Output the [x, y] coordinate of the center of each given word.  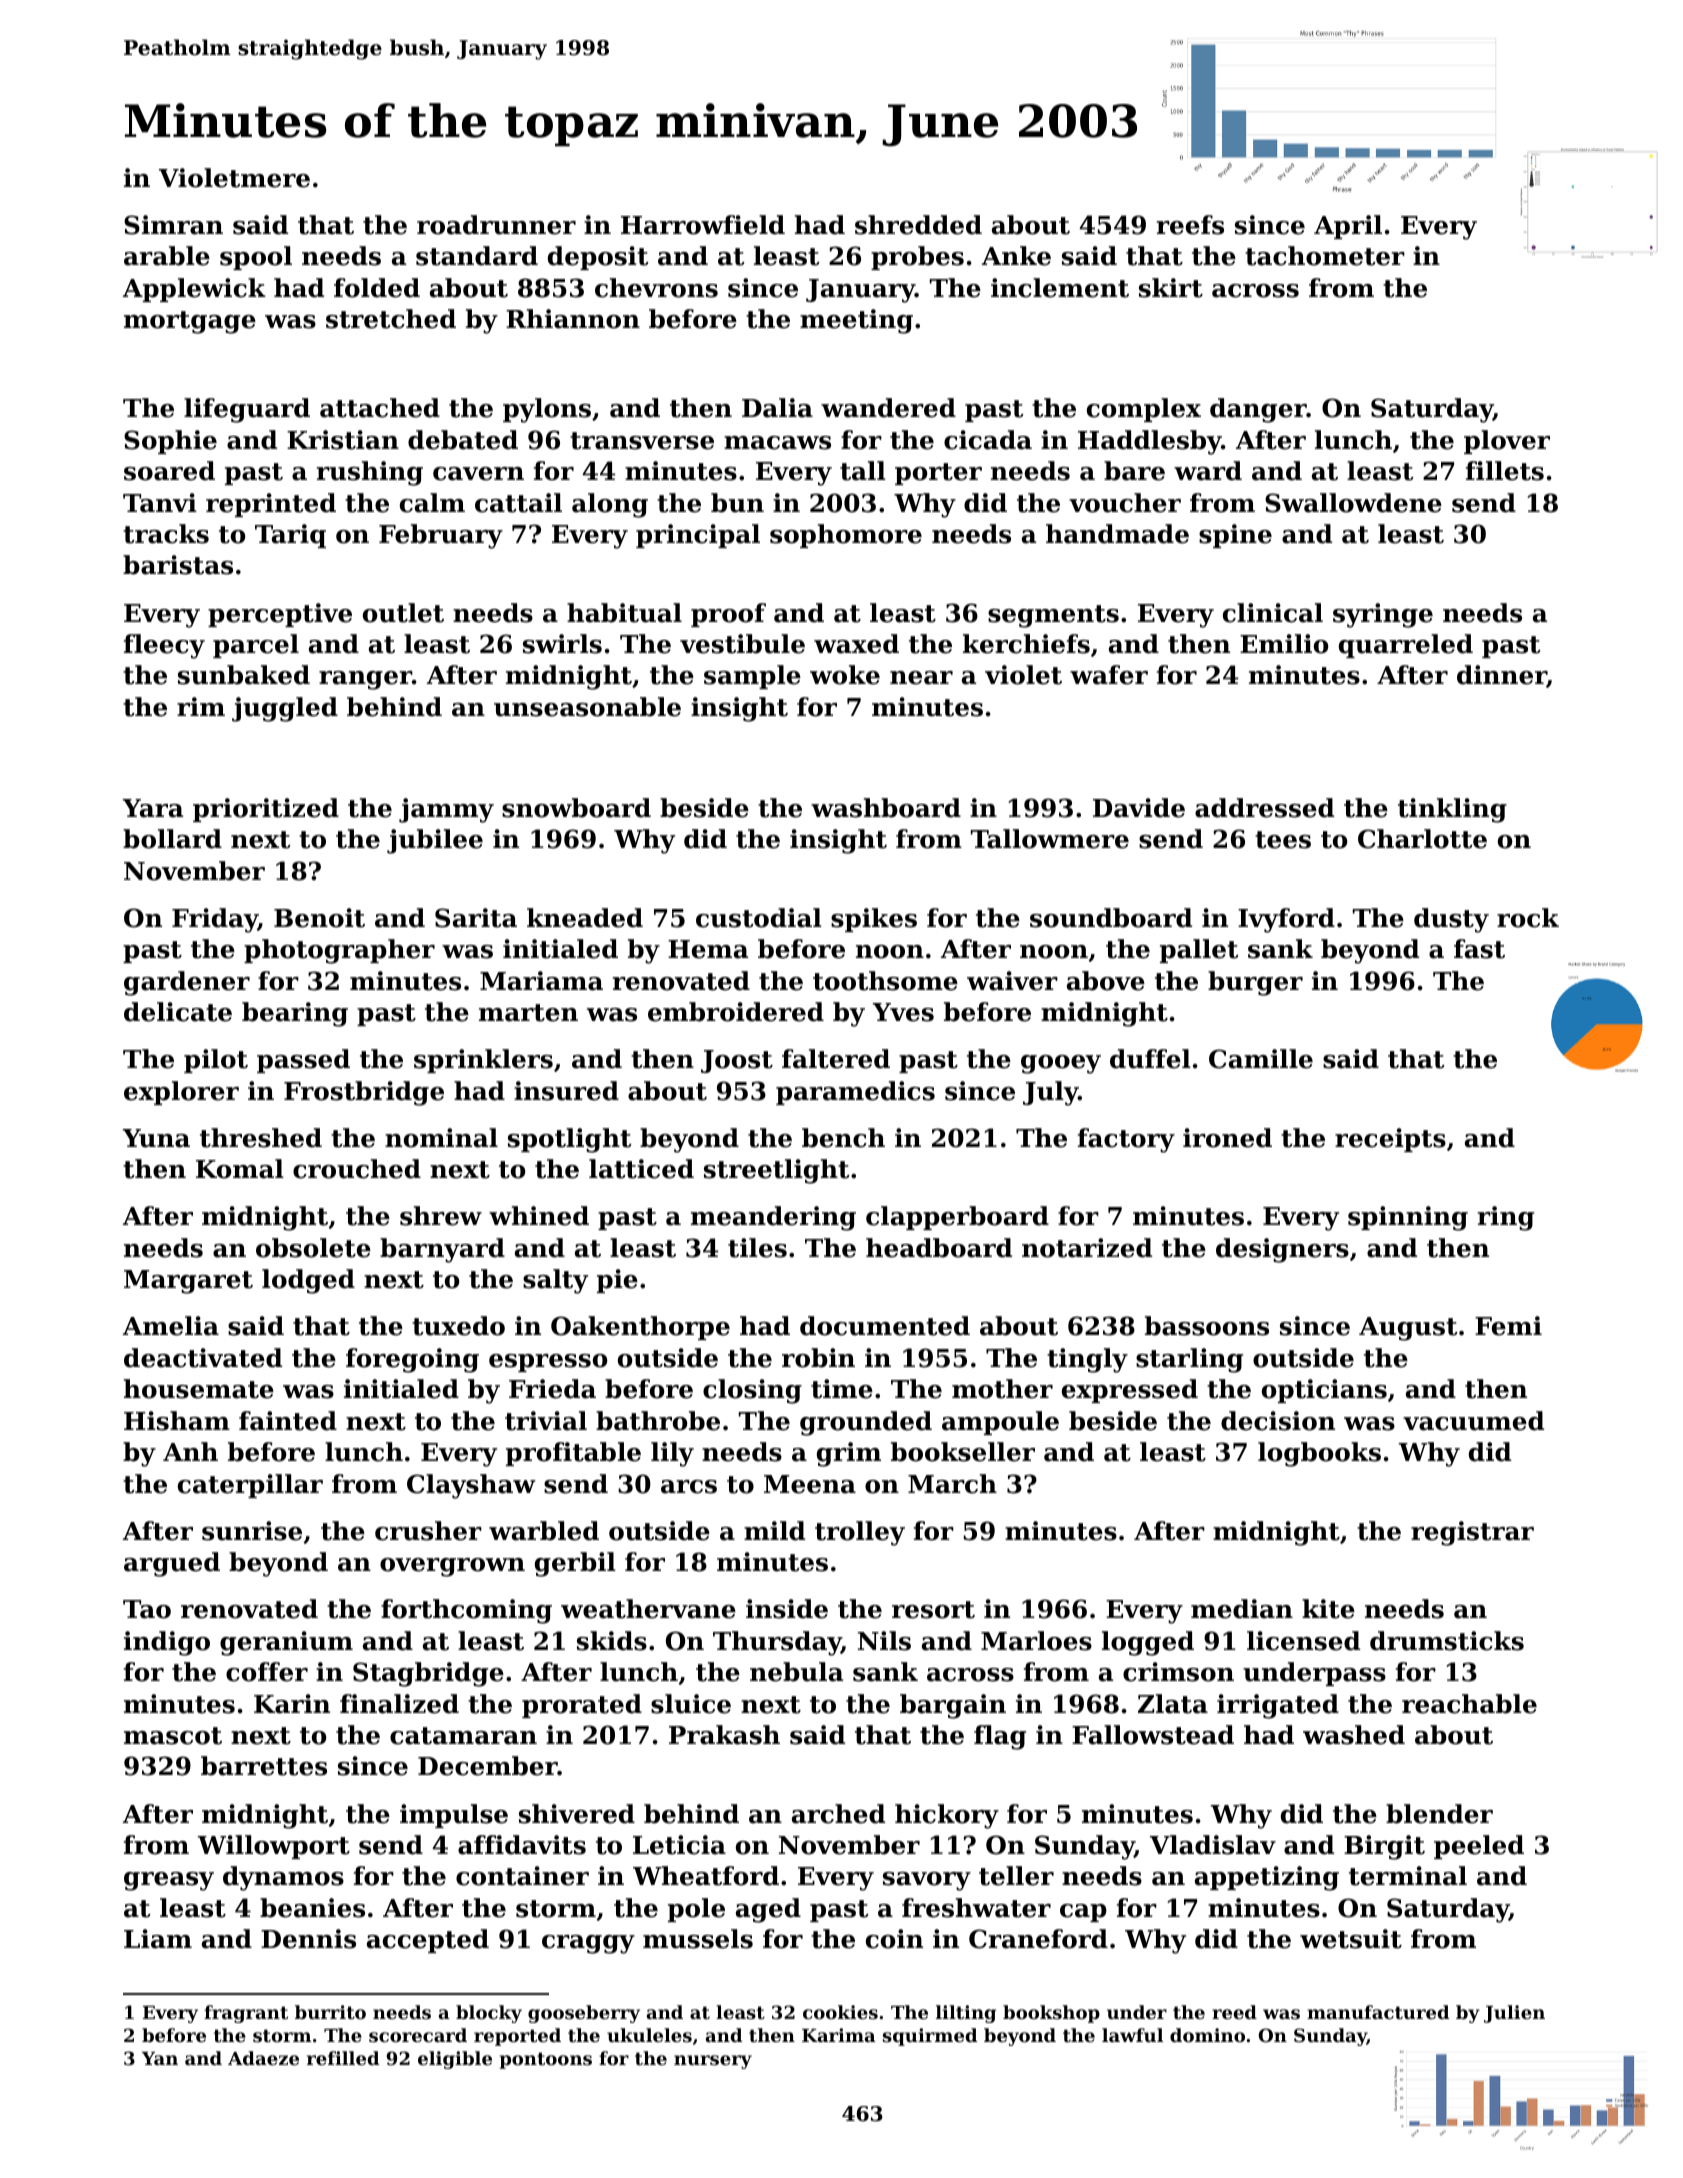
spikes [874, 920]
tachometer [1325, 256]
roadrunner [496, 225]
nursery [713, 2062]
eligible [455, 2060]
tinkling [1452, 810]
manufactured [1378, 2012]
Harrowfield [703, 225]
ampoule [1000, 1423]
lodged [308, 1281]
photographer [339, 951]
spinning [1408, 1218]
